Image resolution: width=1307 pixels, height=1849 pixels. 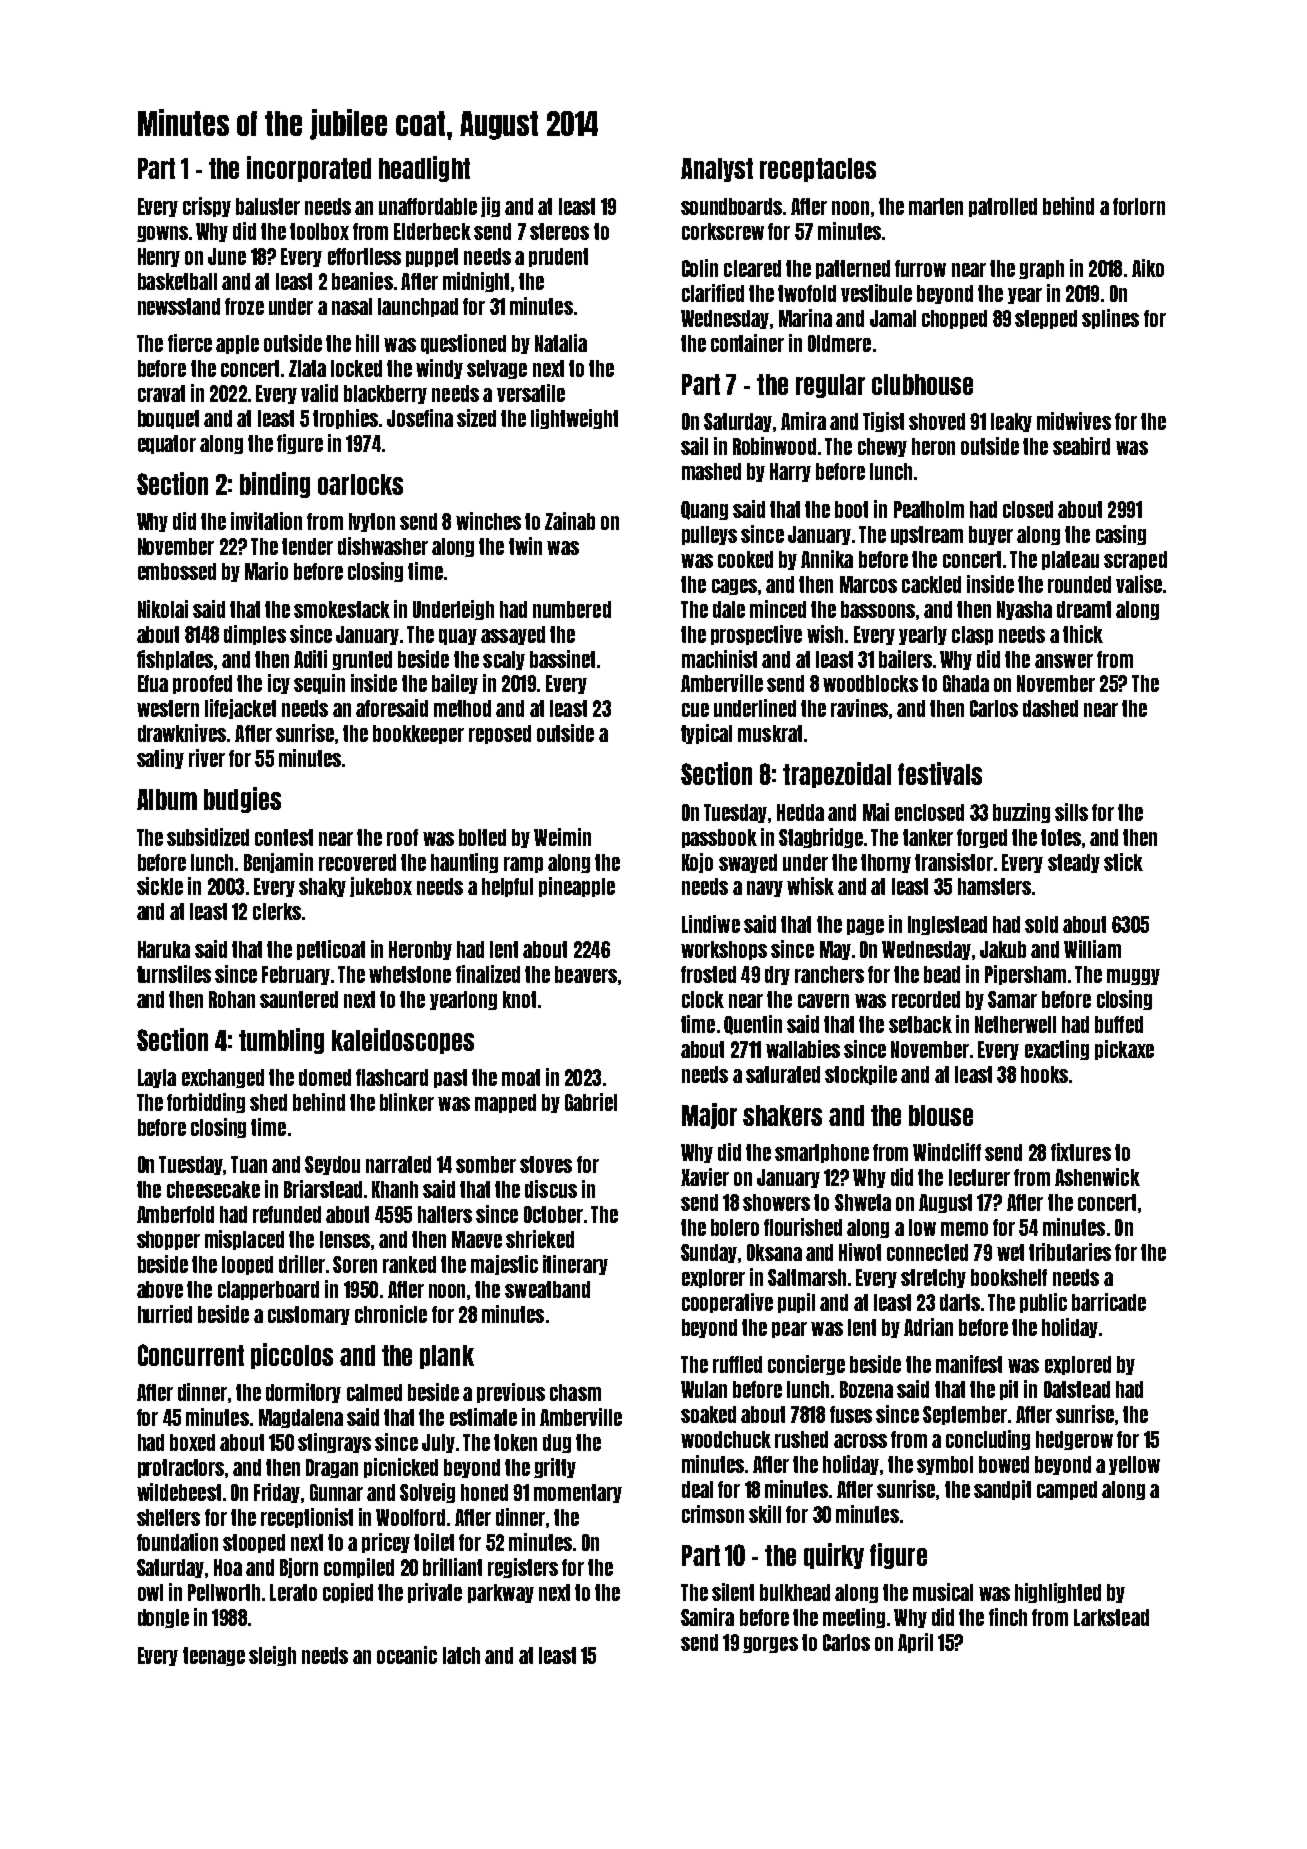 What do you see at coordinates (747, 343) in the image?
I see `container` at bounding box center [747, 343].
